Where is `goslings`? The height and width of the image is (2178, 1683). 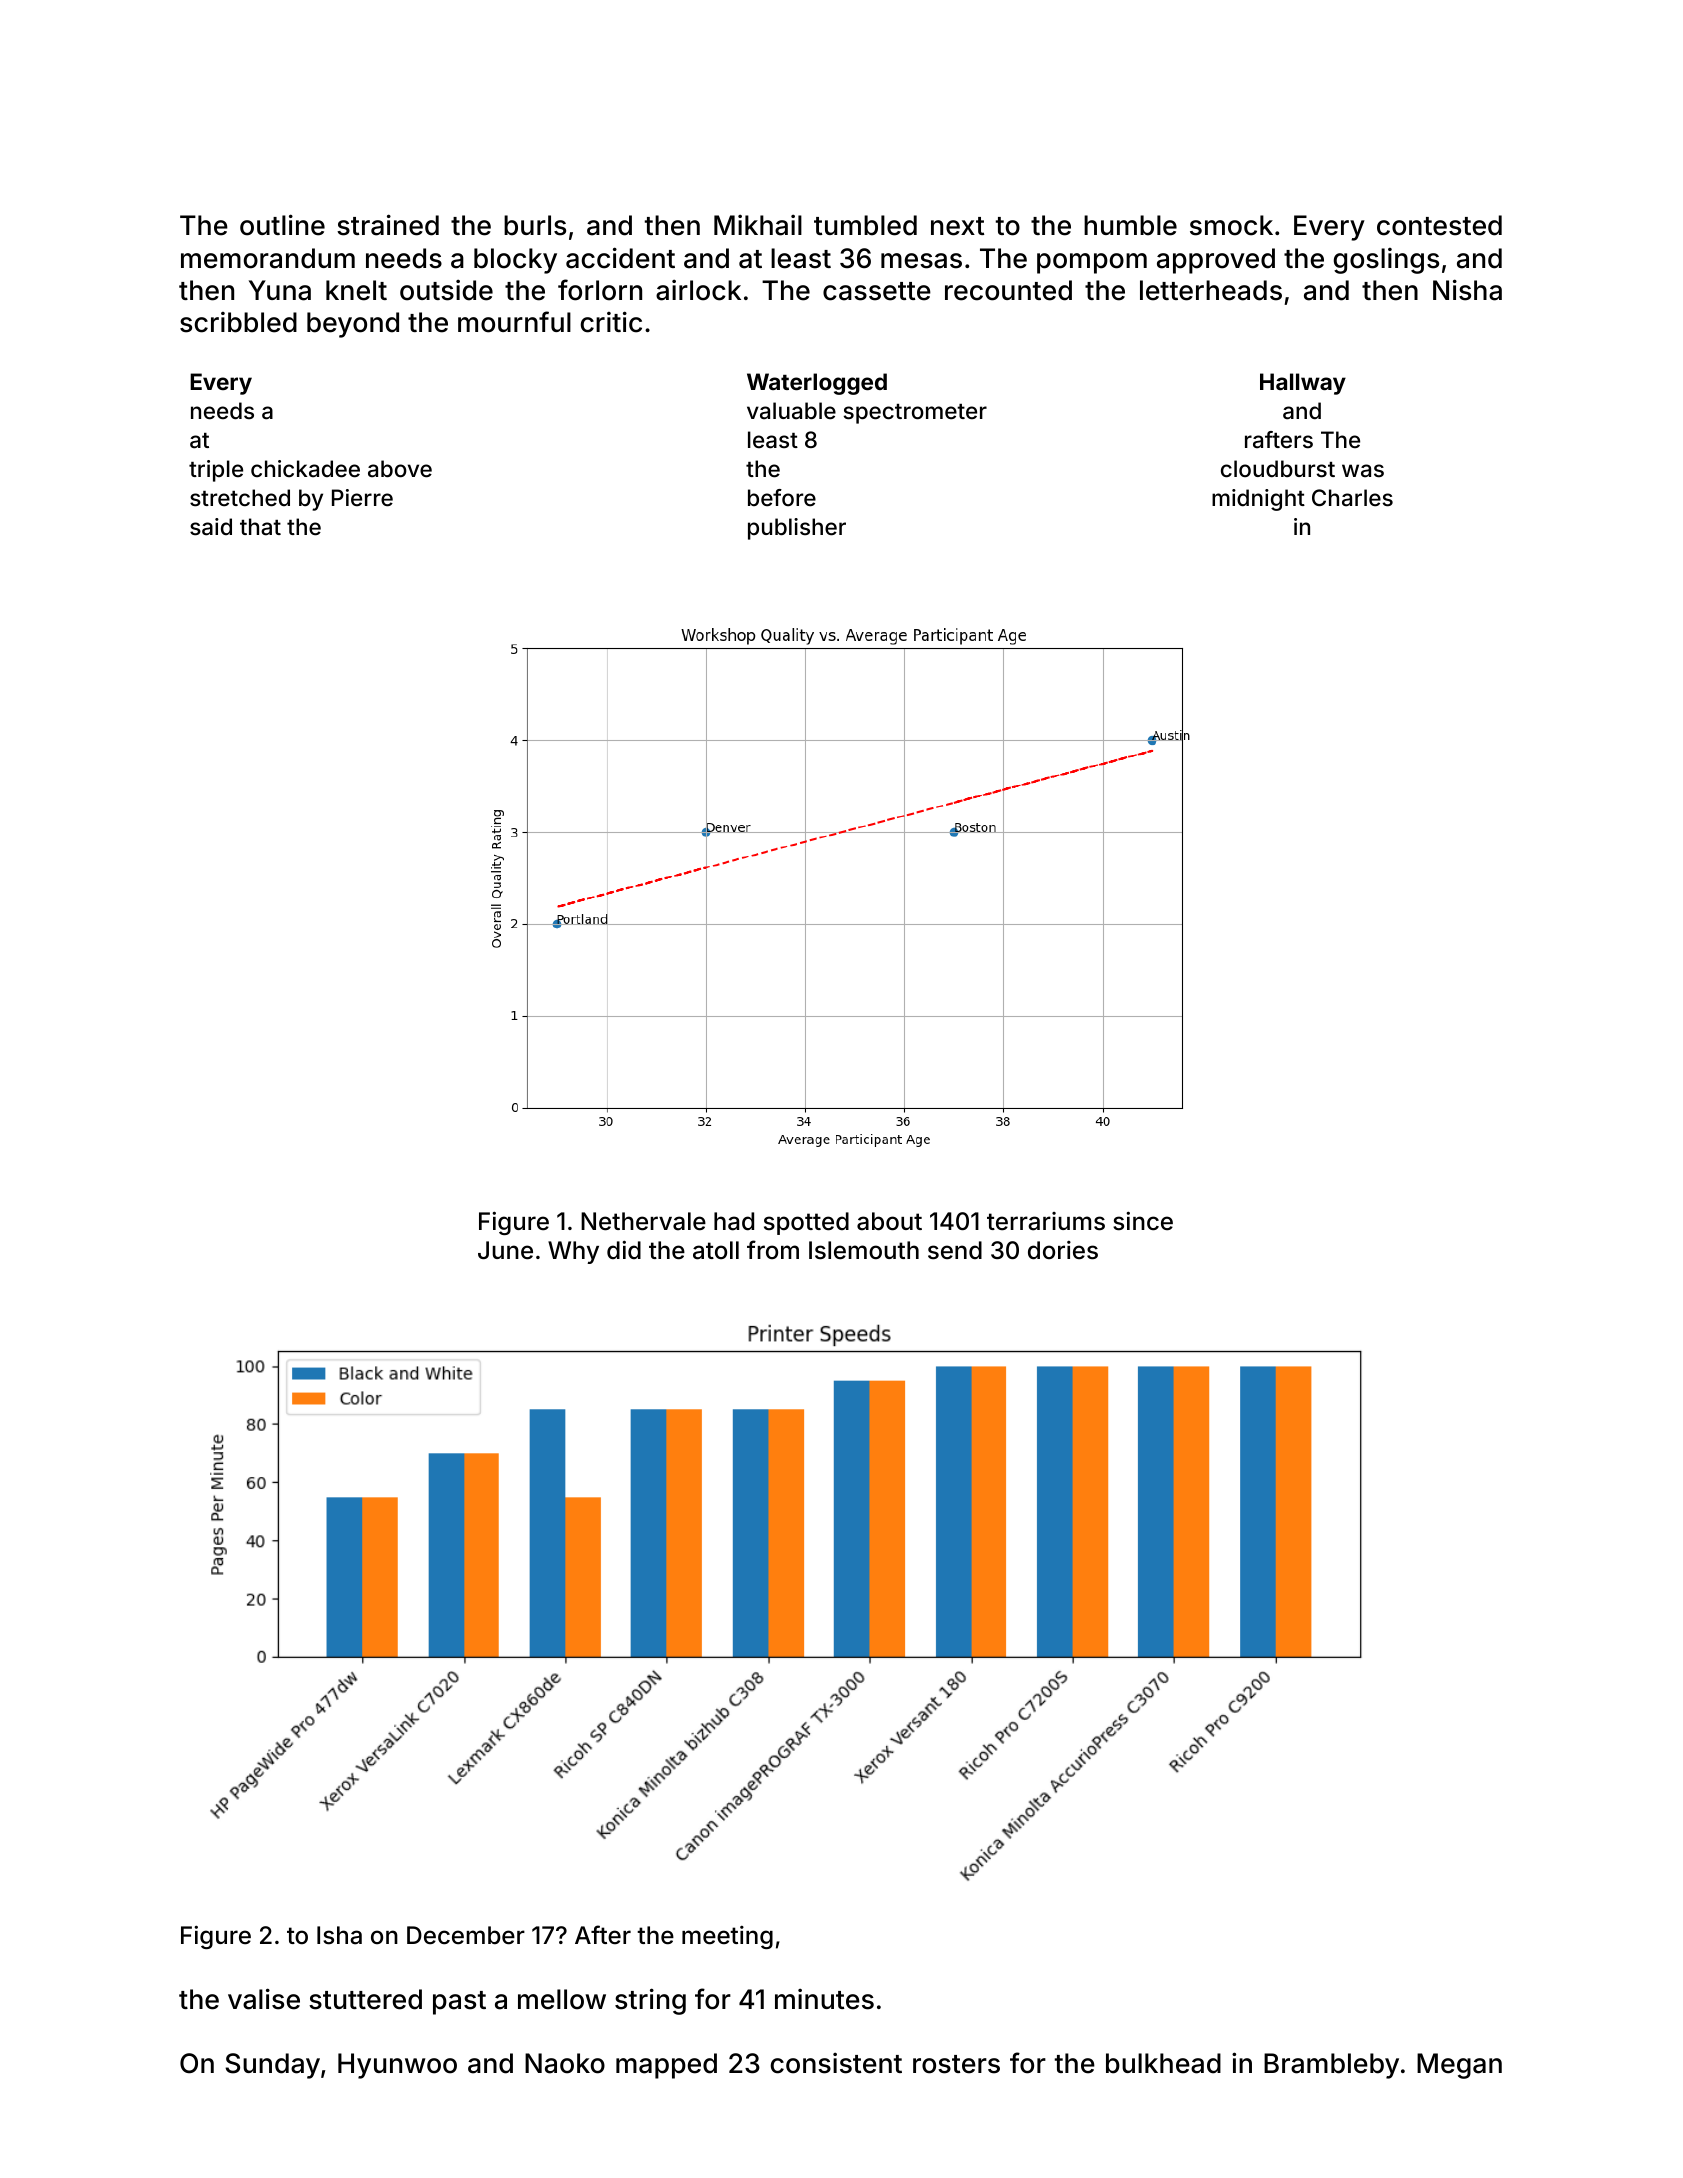
goslings is located at coordinates (1386, 261).
